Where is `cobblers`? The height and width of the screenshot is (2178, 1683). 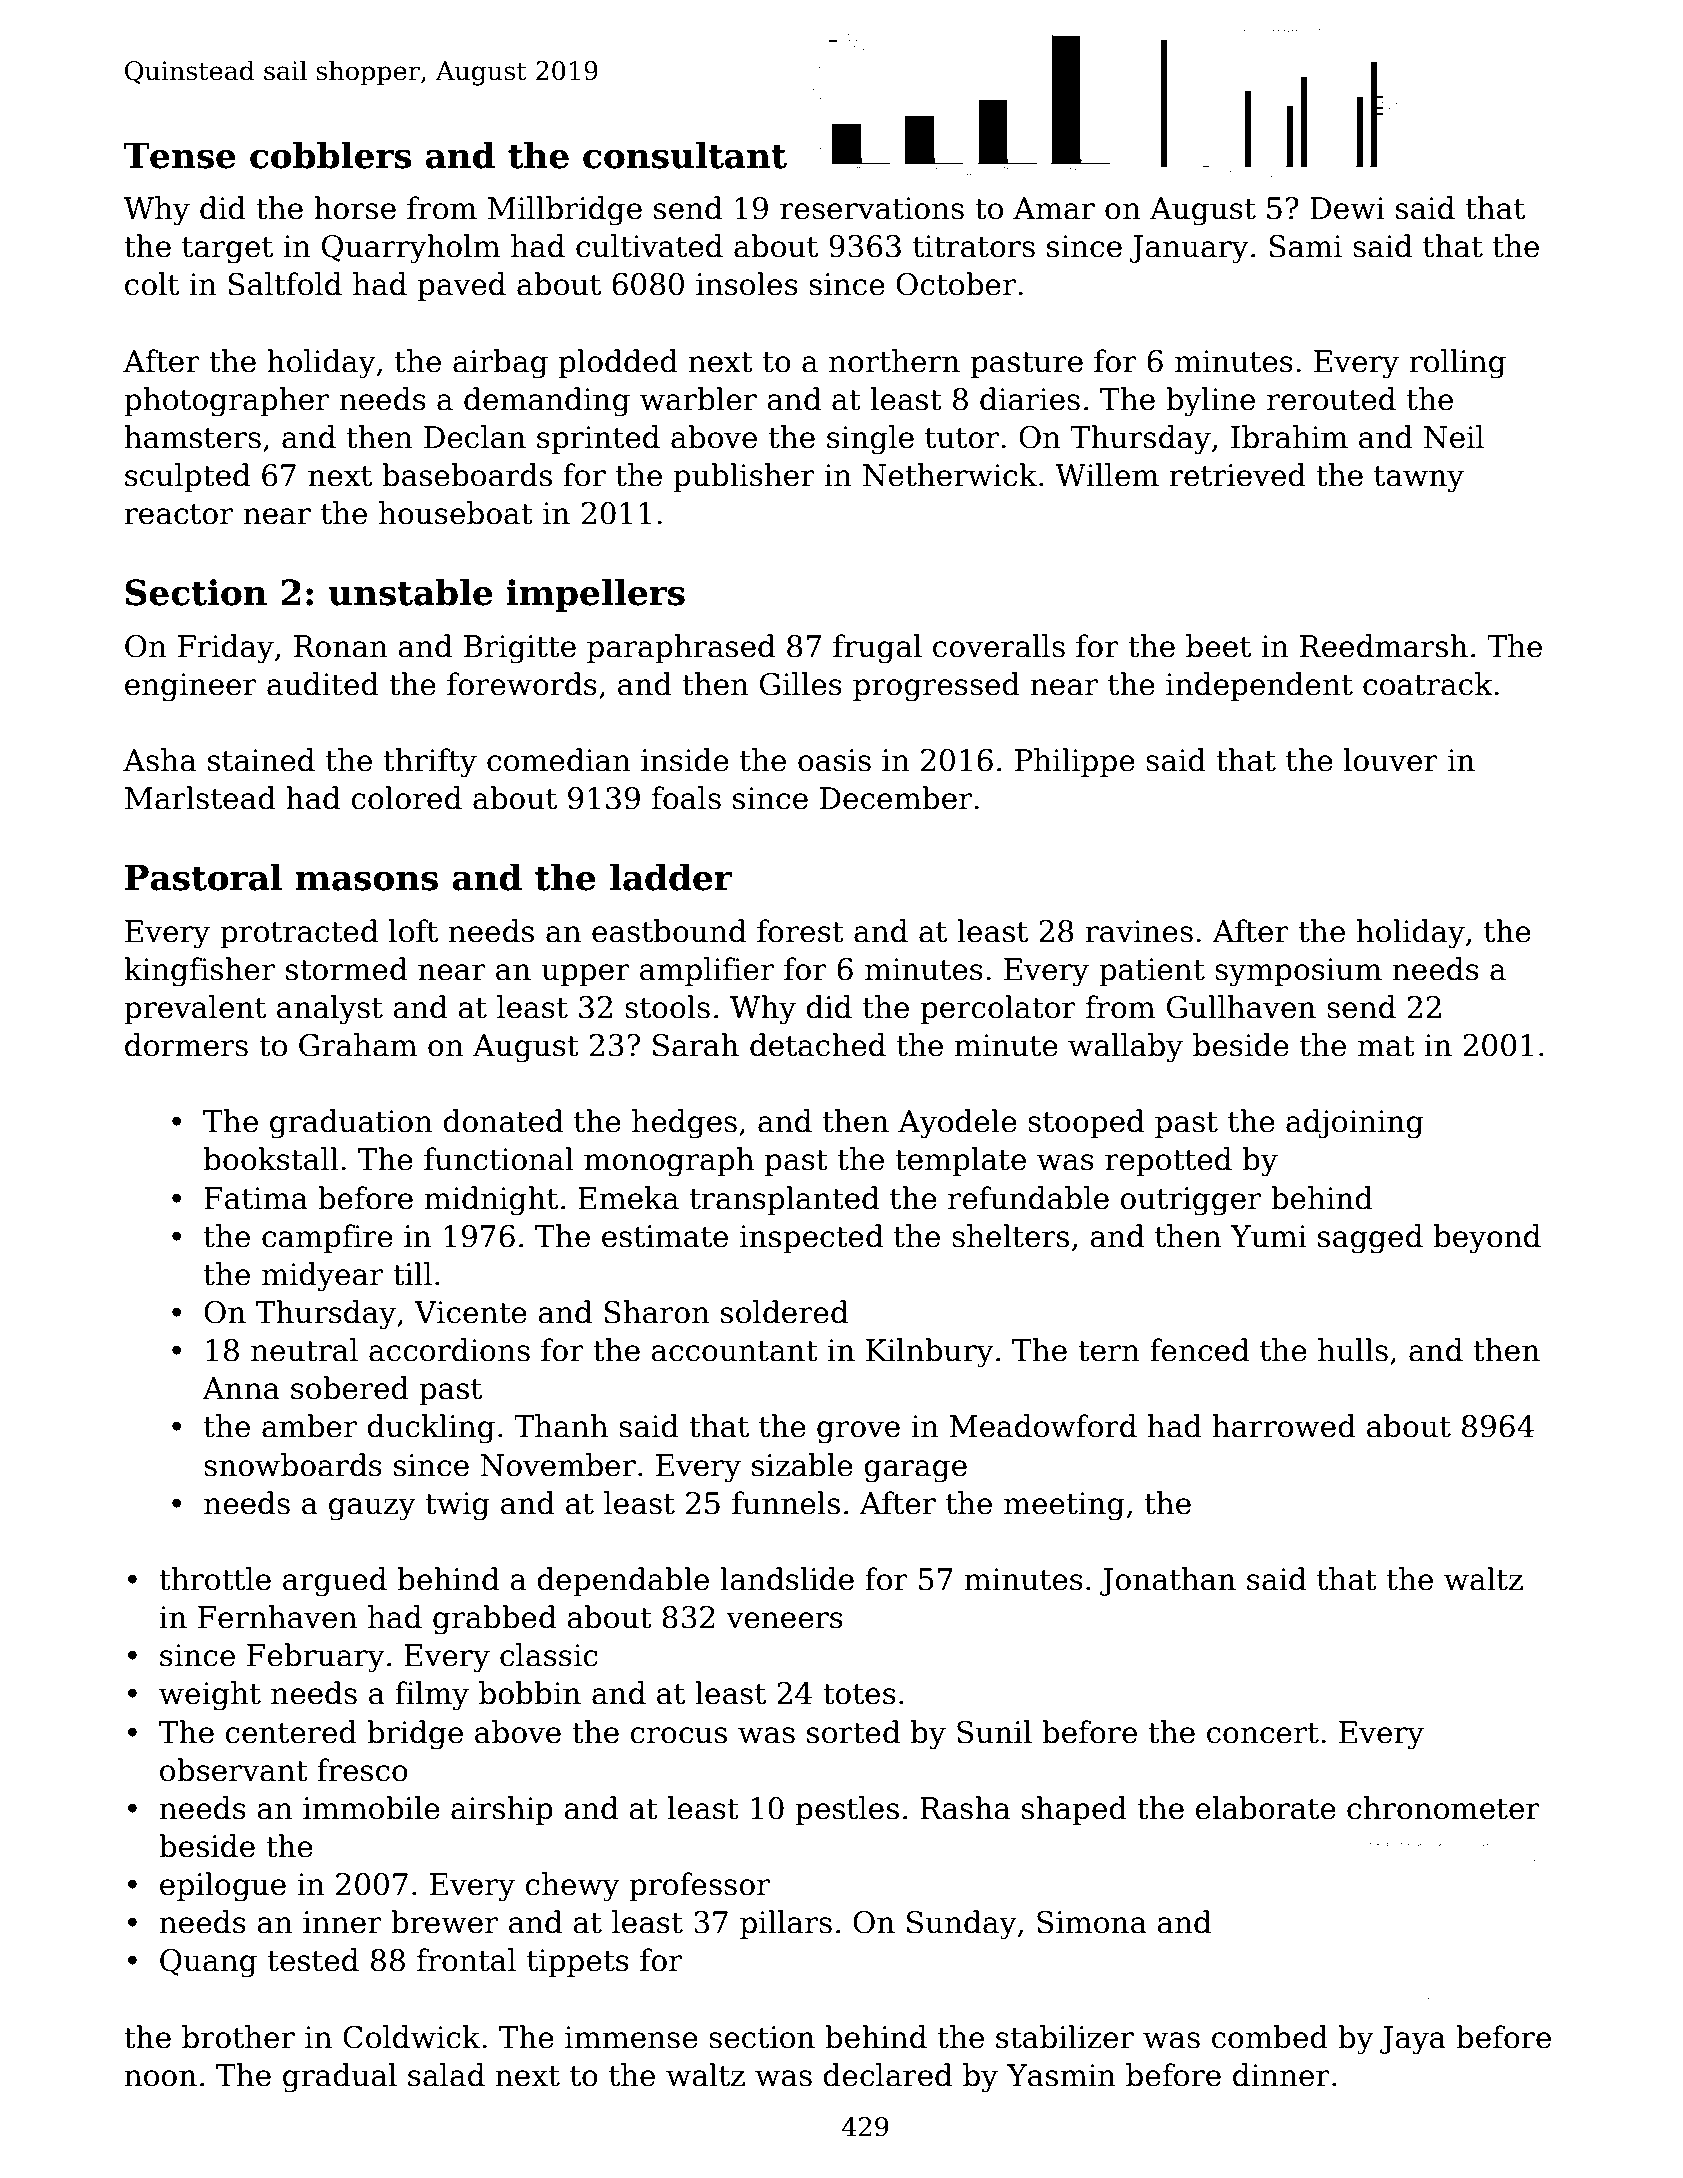 cobblers is located at coordinates (331, 155).
